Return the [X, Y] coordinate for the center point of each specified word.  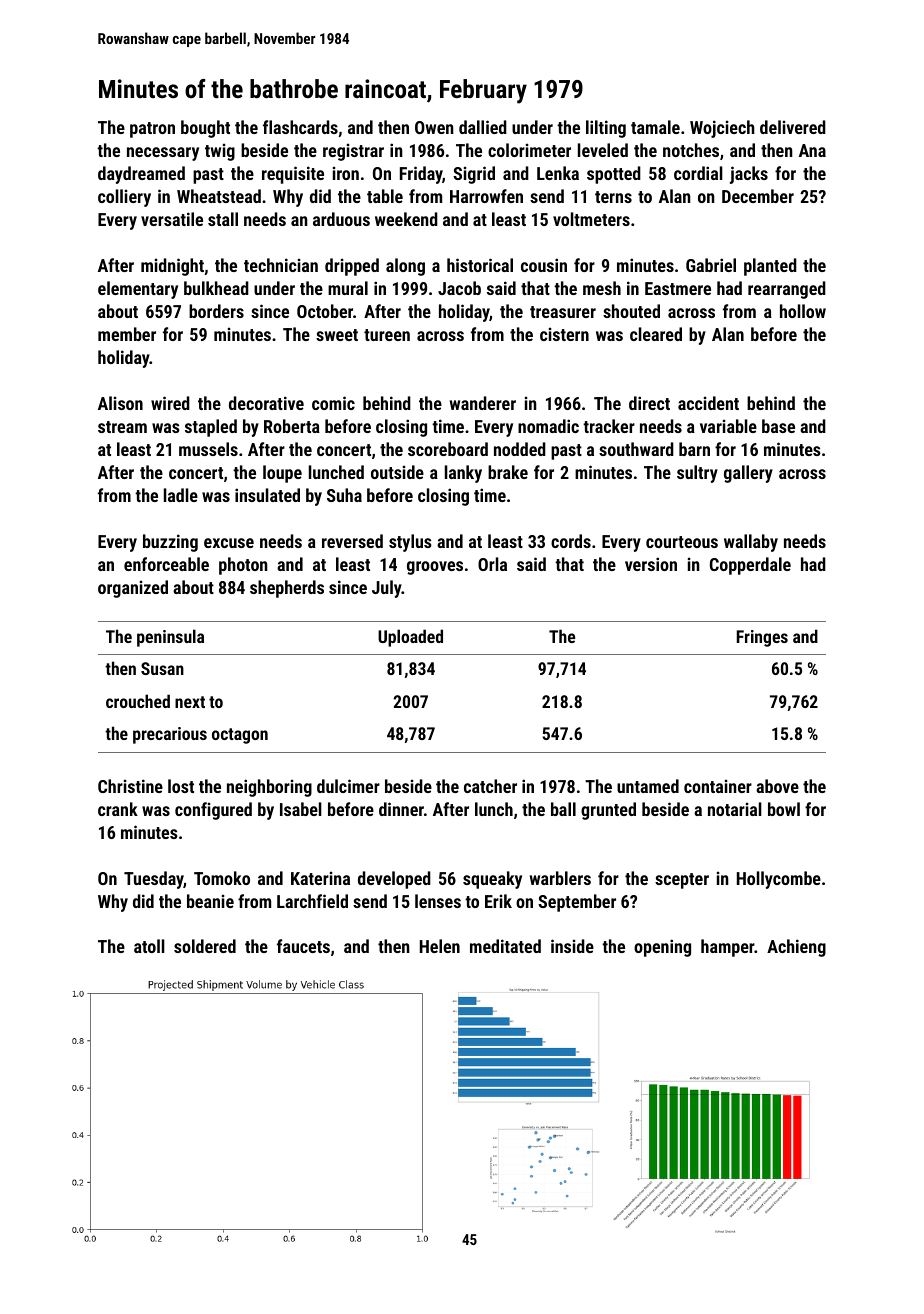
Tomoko [222, 878]
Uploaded [410, 638]
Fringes [762, 638]
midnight [172, 267]
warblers [560, 878]
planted [770, 267]
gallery [748, 474]
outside [397, 472]
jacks [749, 175]
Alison [120, 403]
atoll [149, 946]
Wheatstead [219, 196]
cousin [544, 265]
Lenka [558, 173]
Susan [162, 668]
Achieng [796, 948]
